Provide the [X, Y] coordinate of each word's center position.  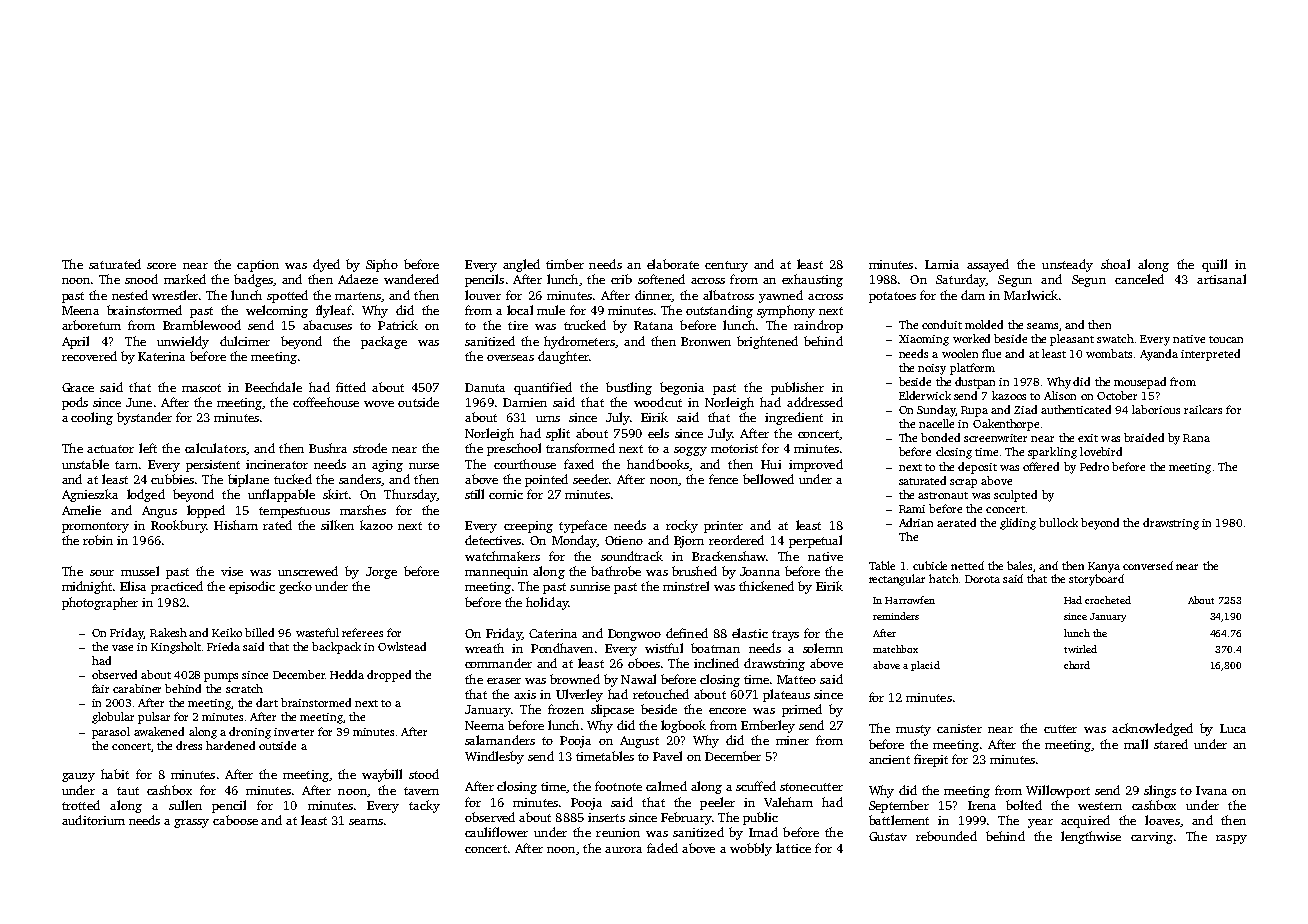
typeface [583, 526]
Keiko [227, 632]
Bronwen [706, 341]
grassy [191, 823]
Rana [1196, 438]
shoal [1115, 264]
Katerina [161, 356]
